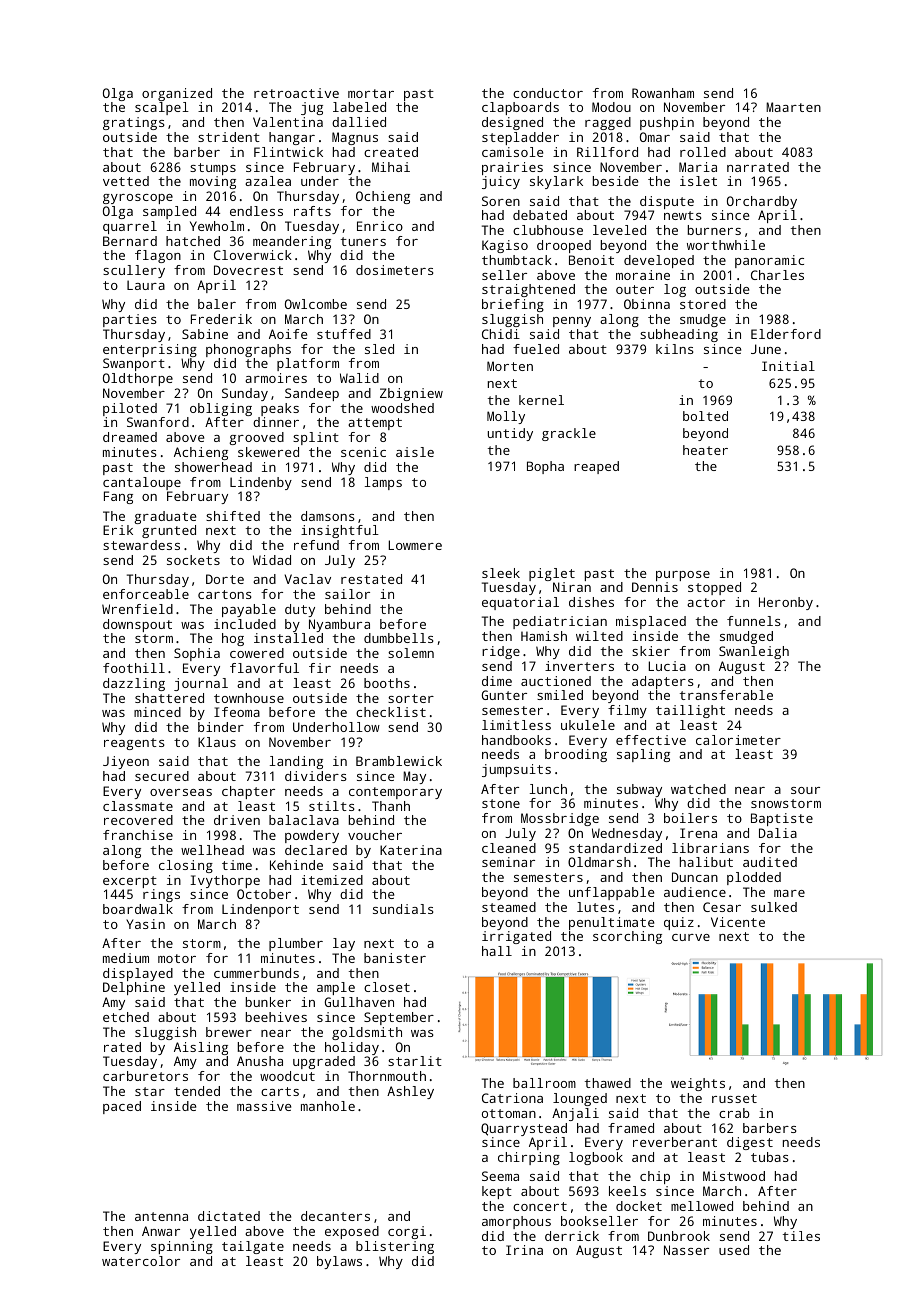 The width and height of the image is (924, 1308). I want to click on tailgate, so click(253, 1247).
